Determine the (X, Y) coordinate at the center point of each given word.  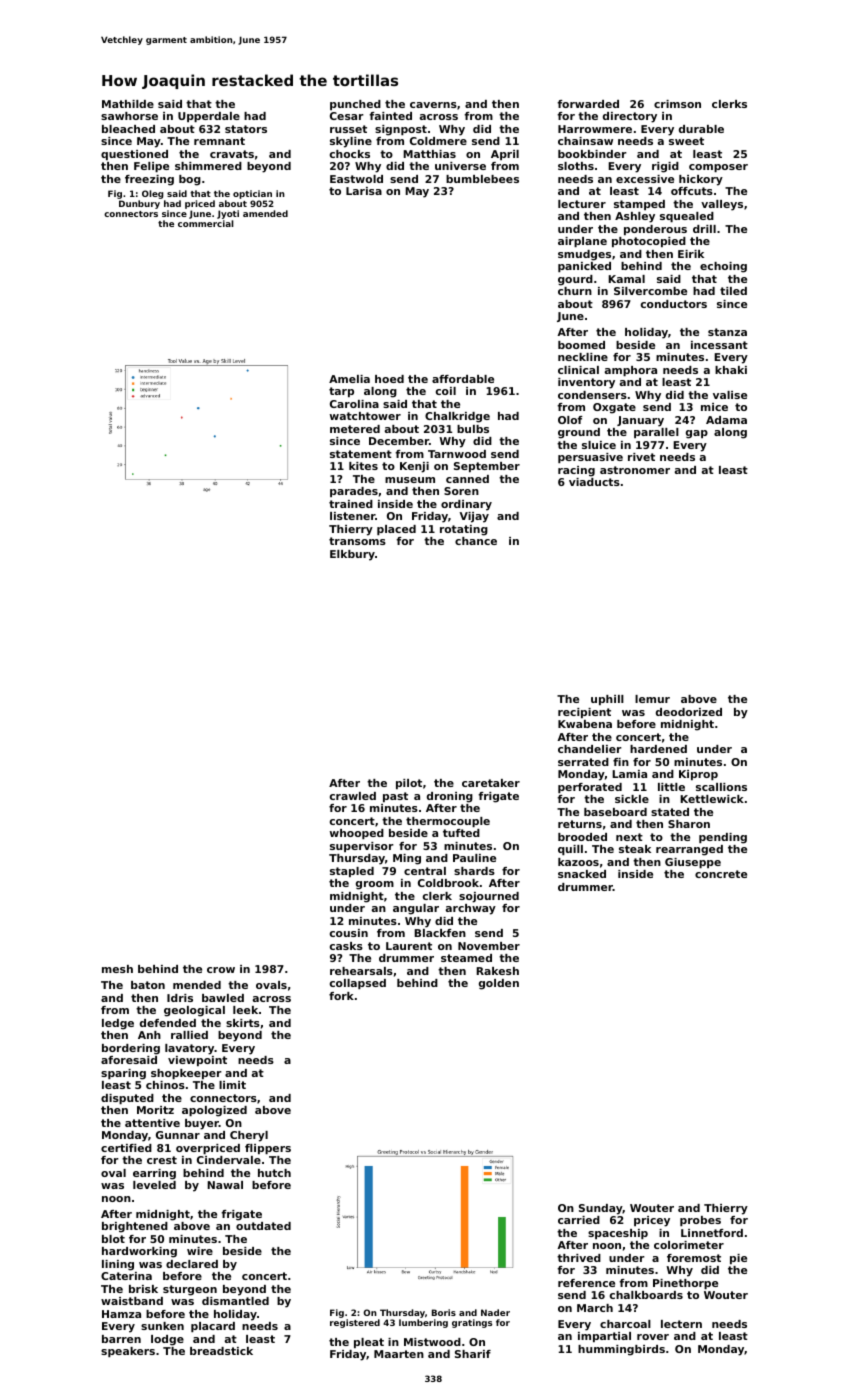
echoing (723, 267)
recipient (584, 713)
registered (355, 1323)
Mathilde (128, 104)
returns (580, 824)
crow (221, 970)
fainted (390, 116)
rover (653, 1337)
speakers (128, 1352)
